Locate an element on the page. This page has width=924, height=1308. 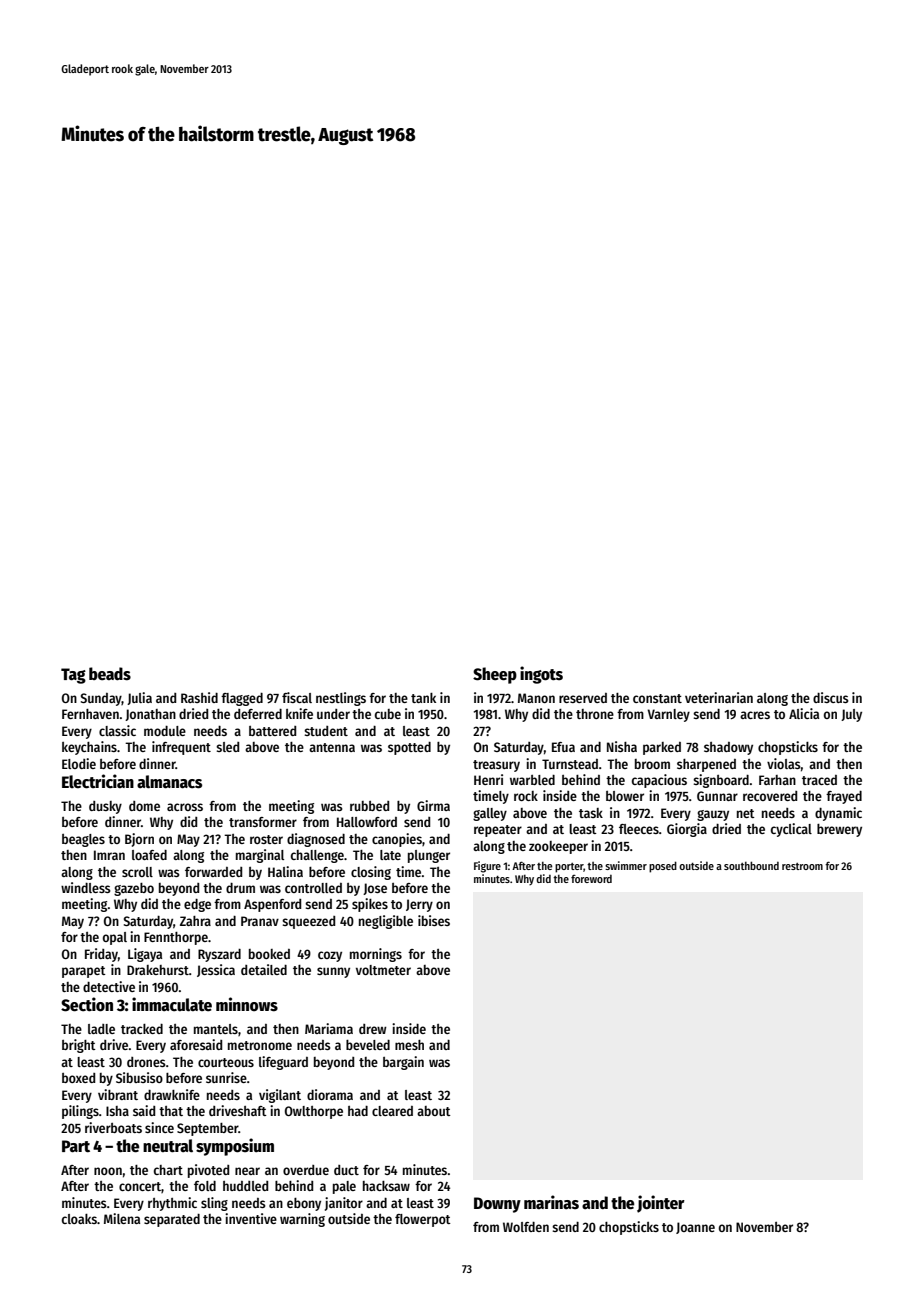
janitor is located at coordinates (344, 1204).
